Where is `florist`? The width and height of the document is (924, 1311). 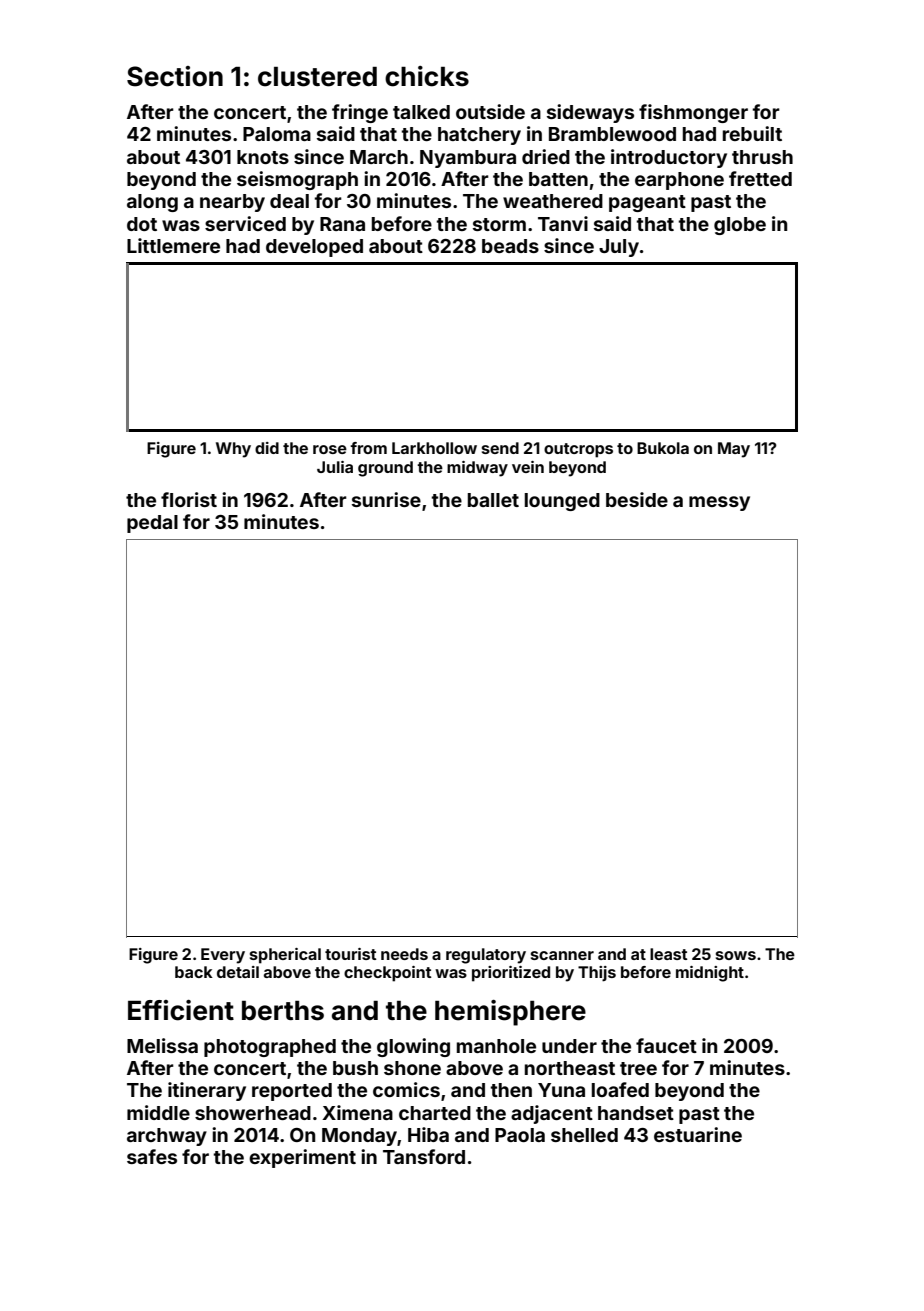 florist is located at coordinates (189, 499).
